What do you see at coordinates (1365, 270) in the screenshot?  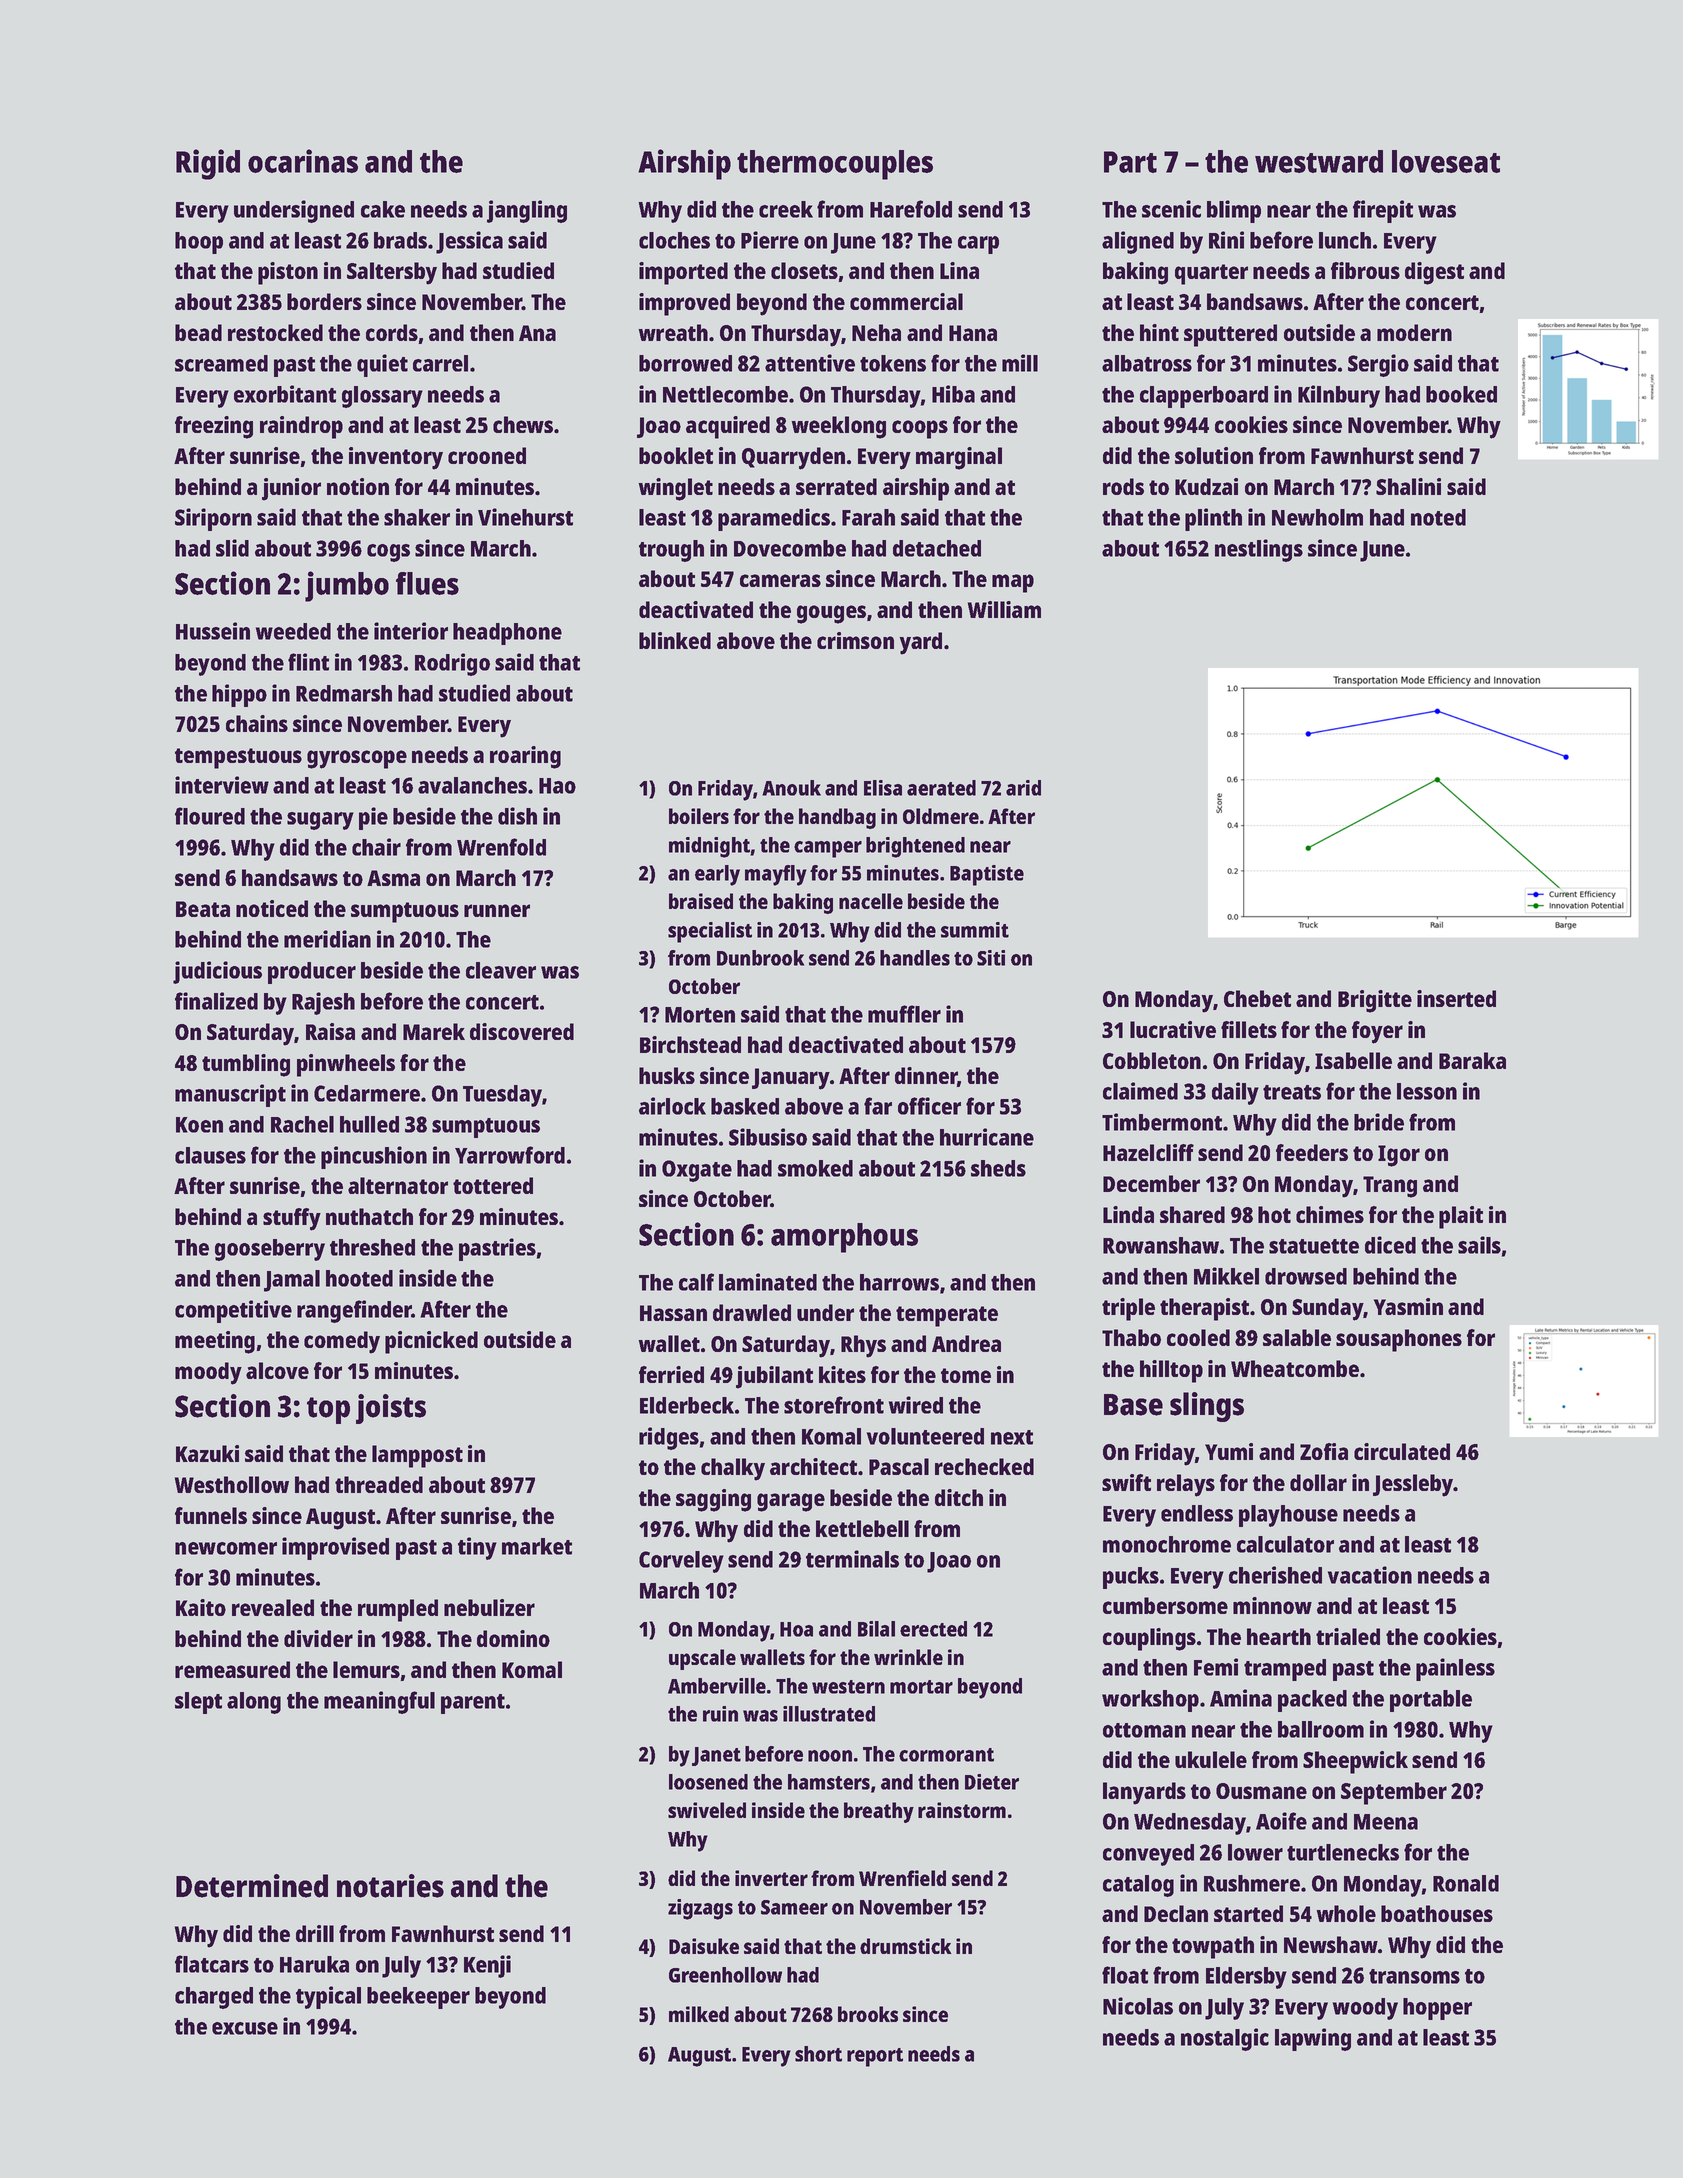 I see `fibrous` at bounding box center [1365, 270].
